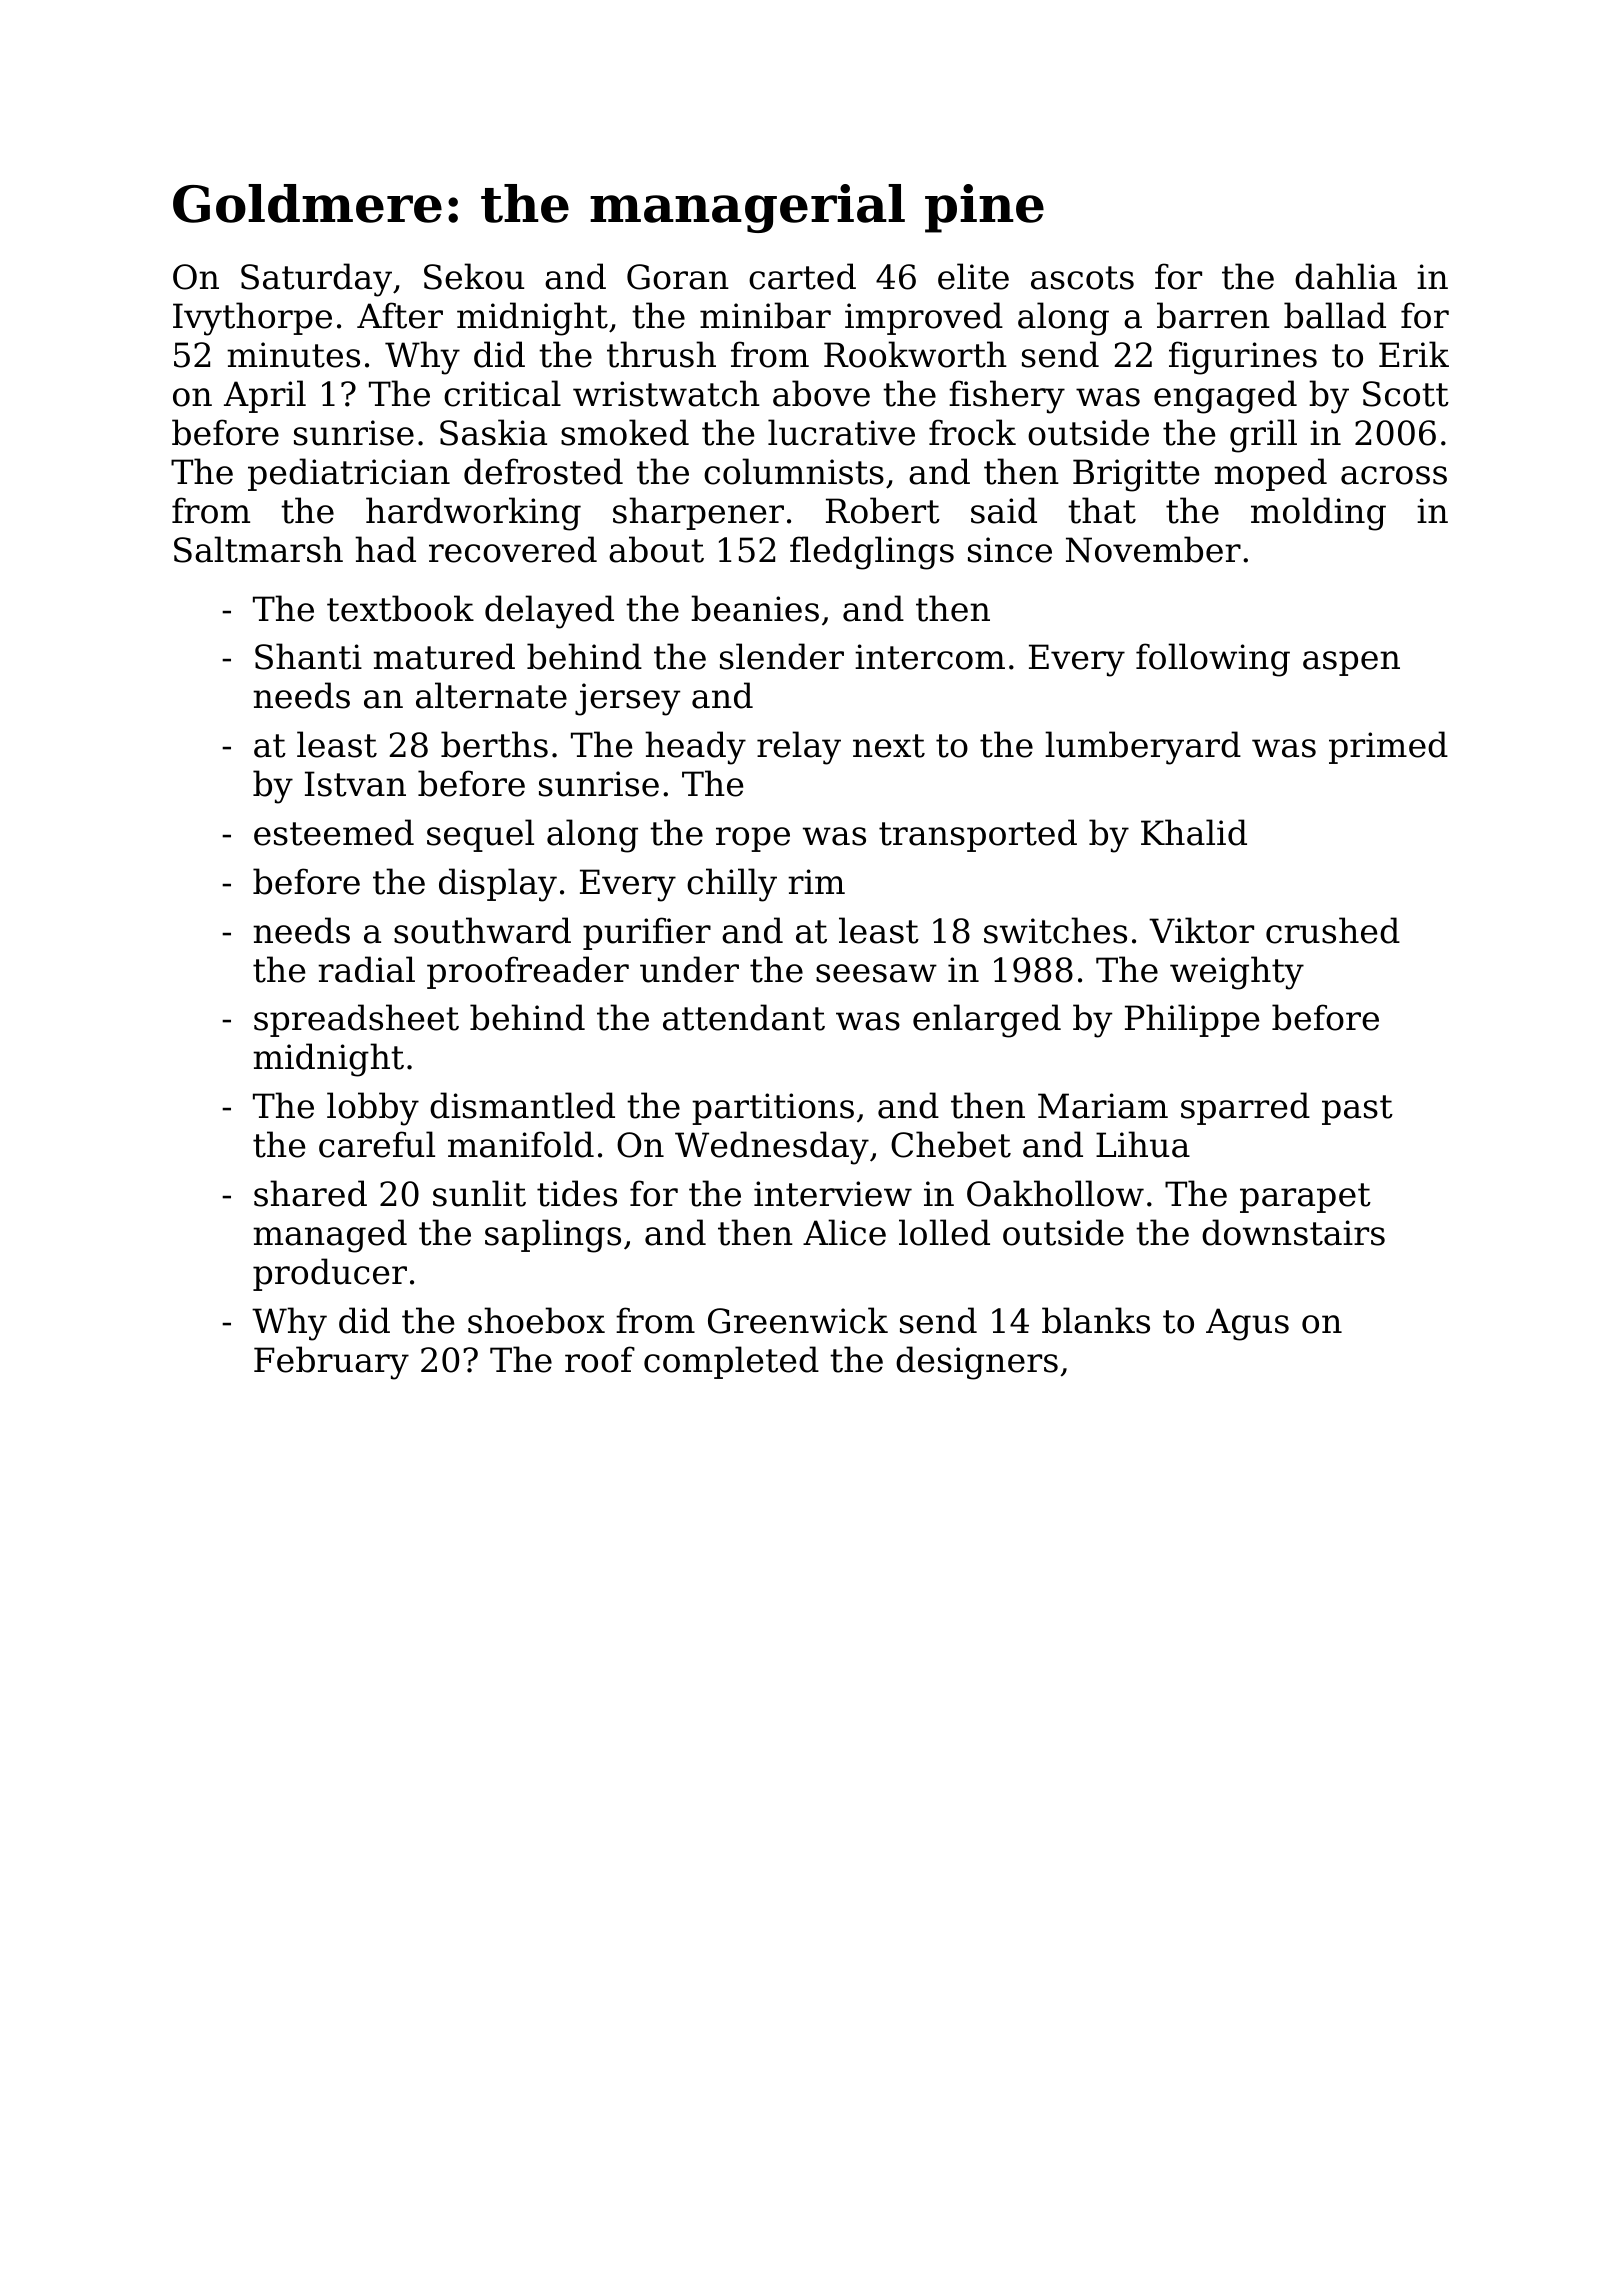 Image resolution: width=1620 pixels, height=2292 pixels. What do you see at coordinates (1082, 278) in the screenshot?
I see `ascots` at bounding box center [1082, 278].
